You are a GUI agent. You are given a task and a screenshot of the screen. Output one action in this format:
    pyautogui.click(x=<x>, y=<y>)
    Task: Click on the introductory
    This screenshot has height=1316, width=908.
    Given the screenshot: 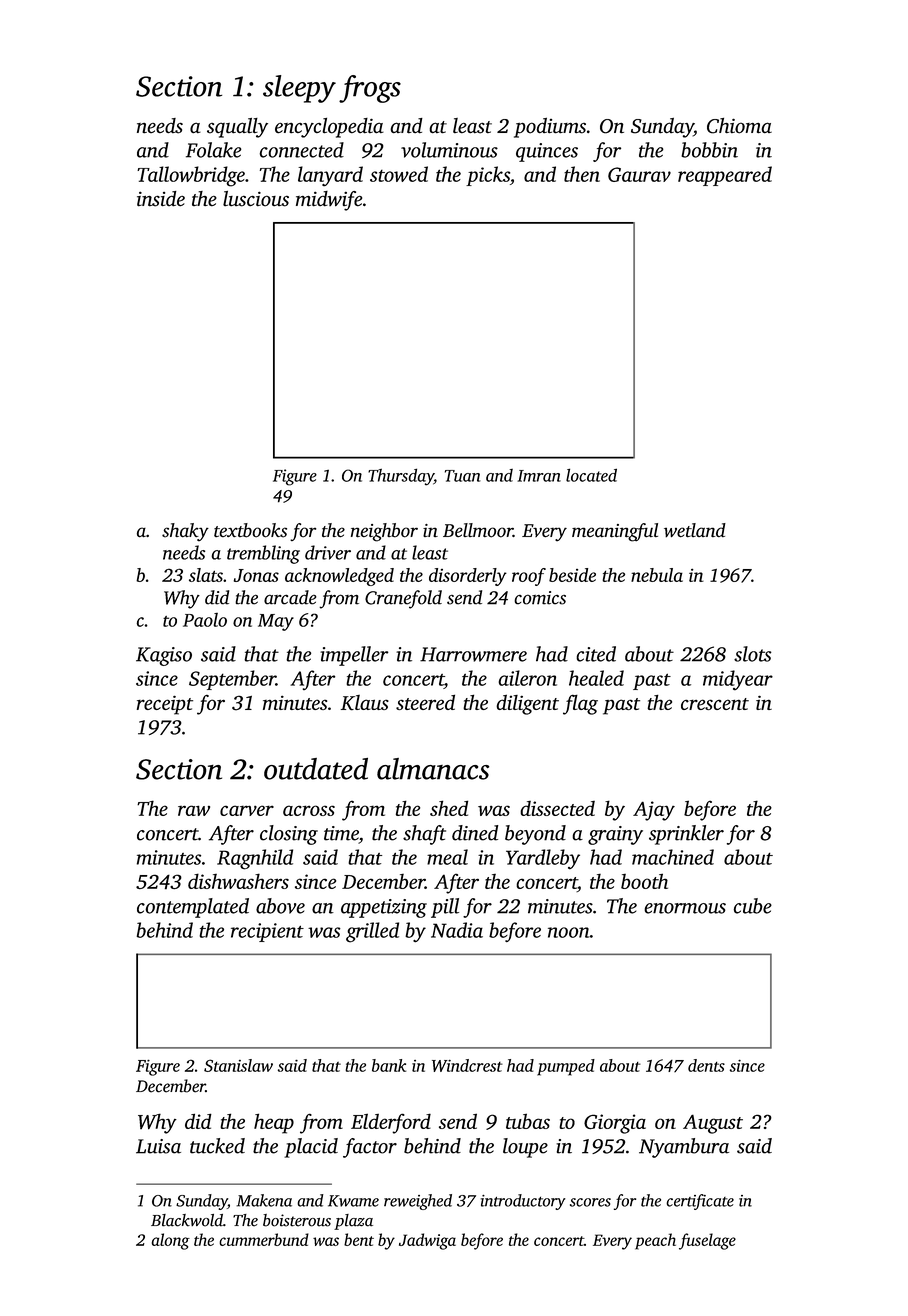 What is the action you would take?
    pyautogui.click(x=523, y=1202)
